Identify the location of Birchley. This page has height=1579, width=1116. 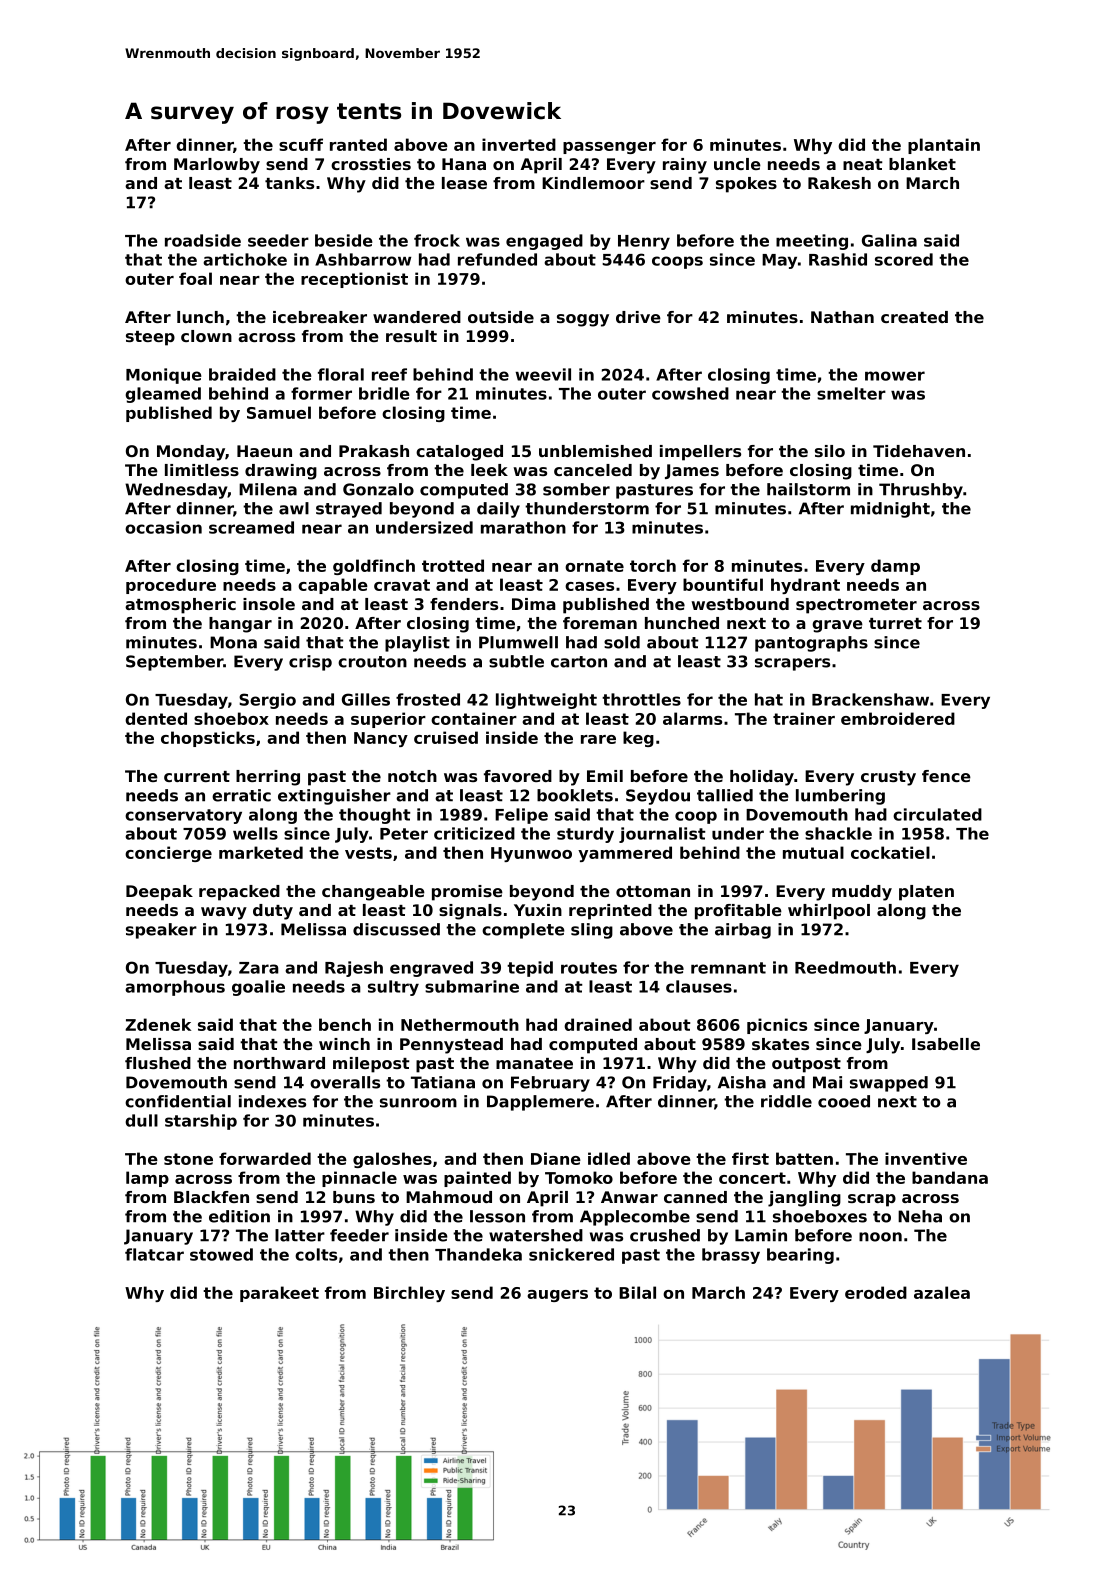
(409, 1294).
